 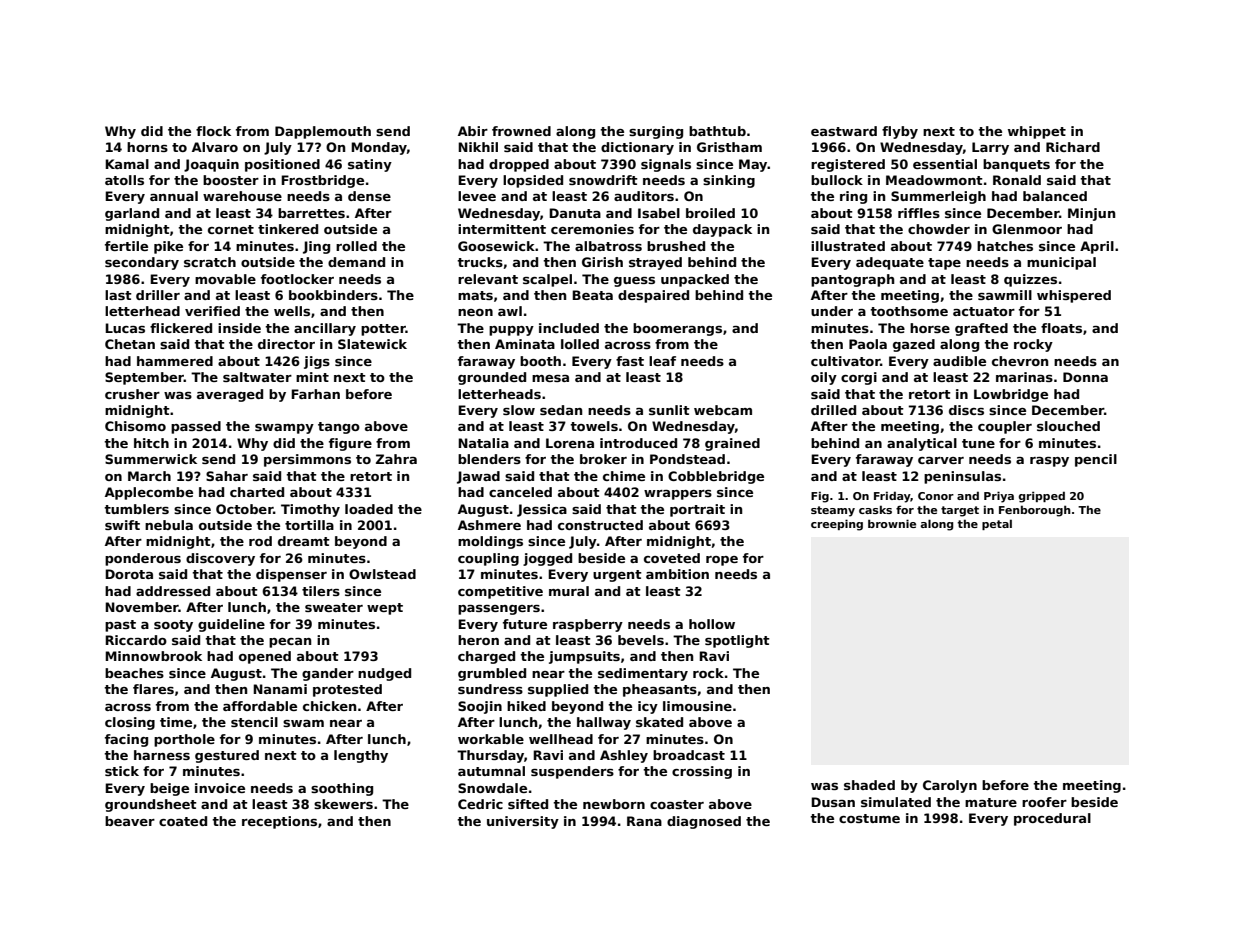 I want to click on spotlight, so click(x=737, y=641).
